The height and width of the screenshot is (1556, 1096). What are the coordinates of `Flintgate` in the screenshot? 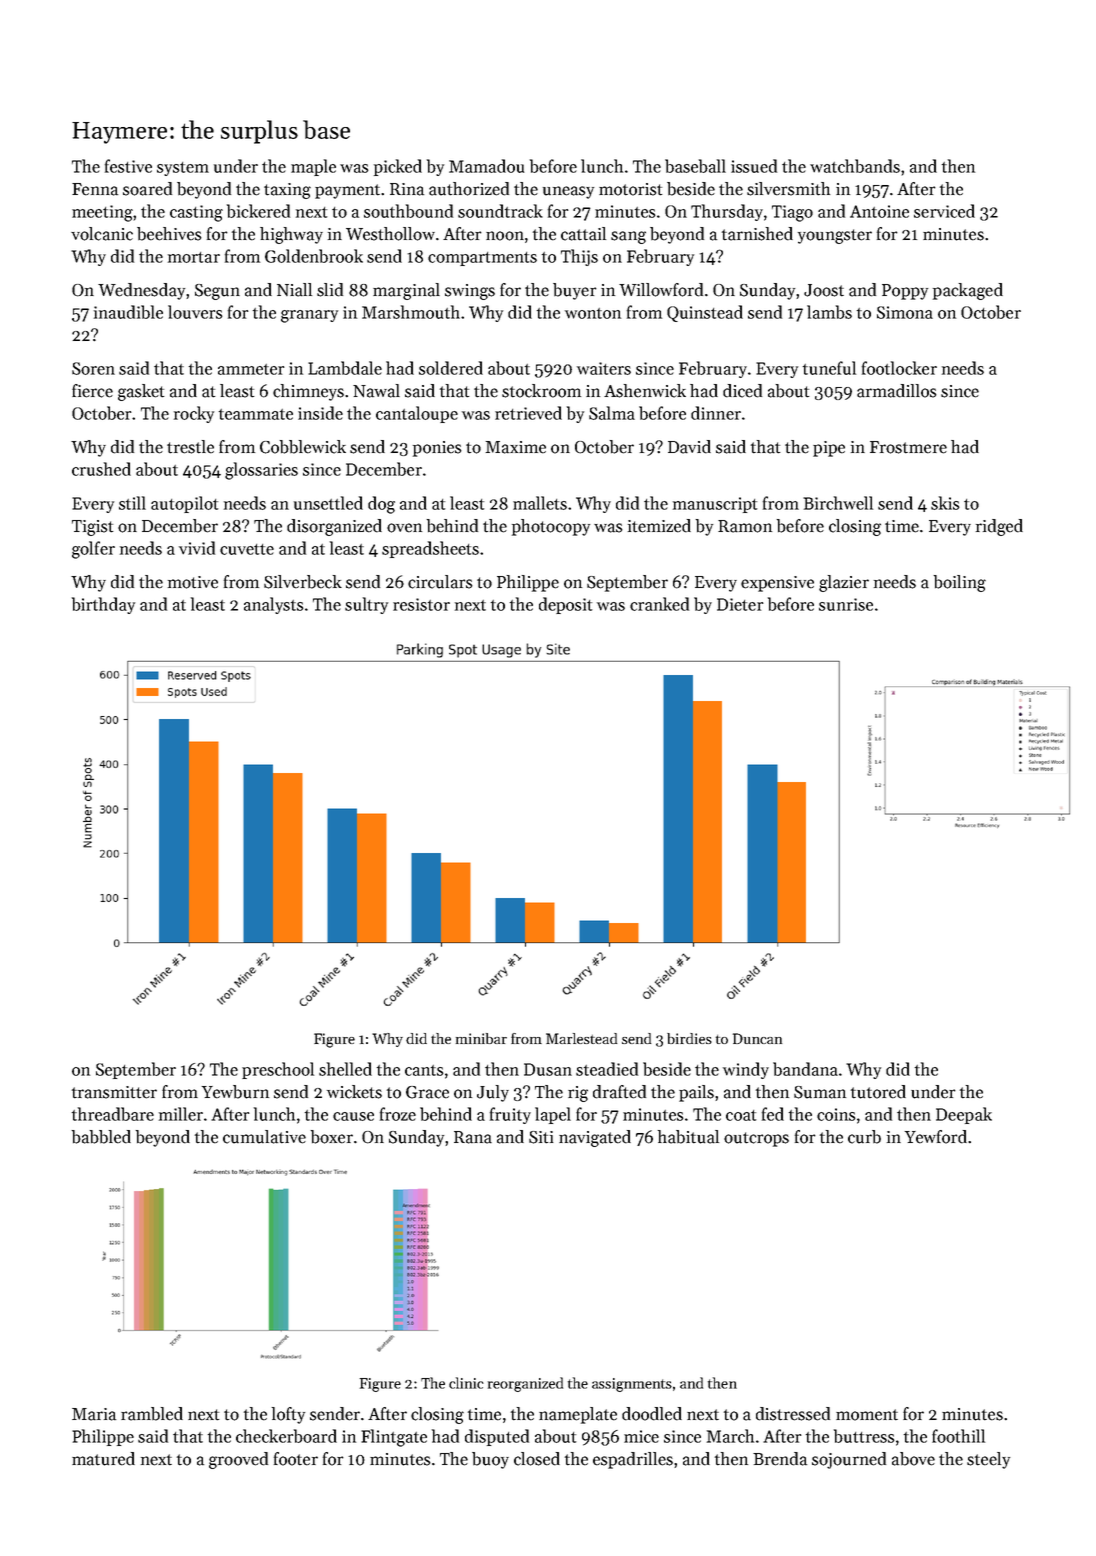 It's located at (394, 1438).
